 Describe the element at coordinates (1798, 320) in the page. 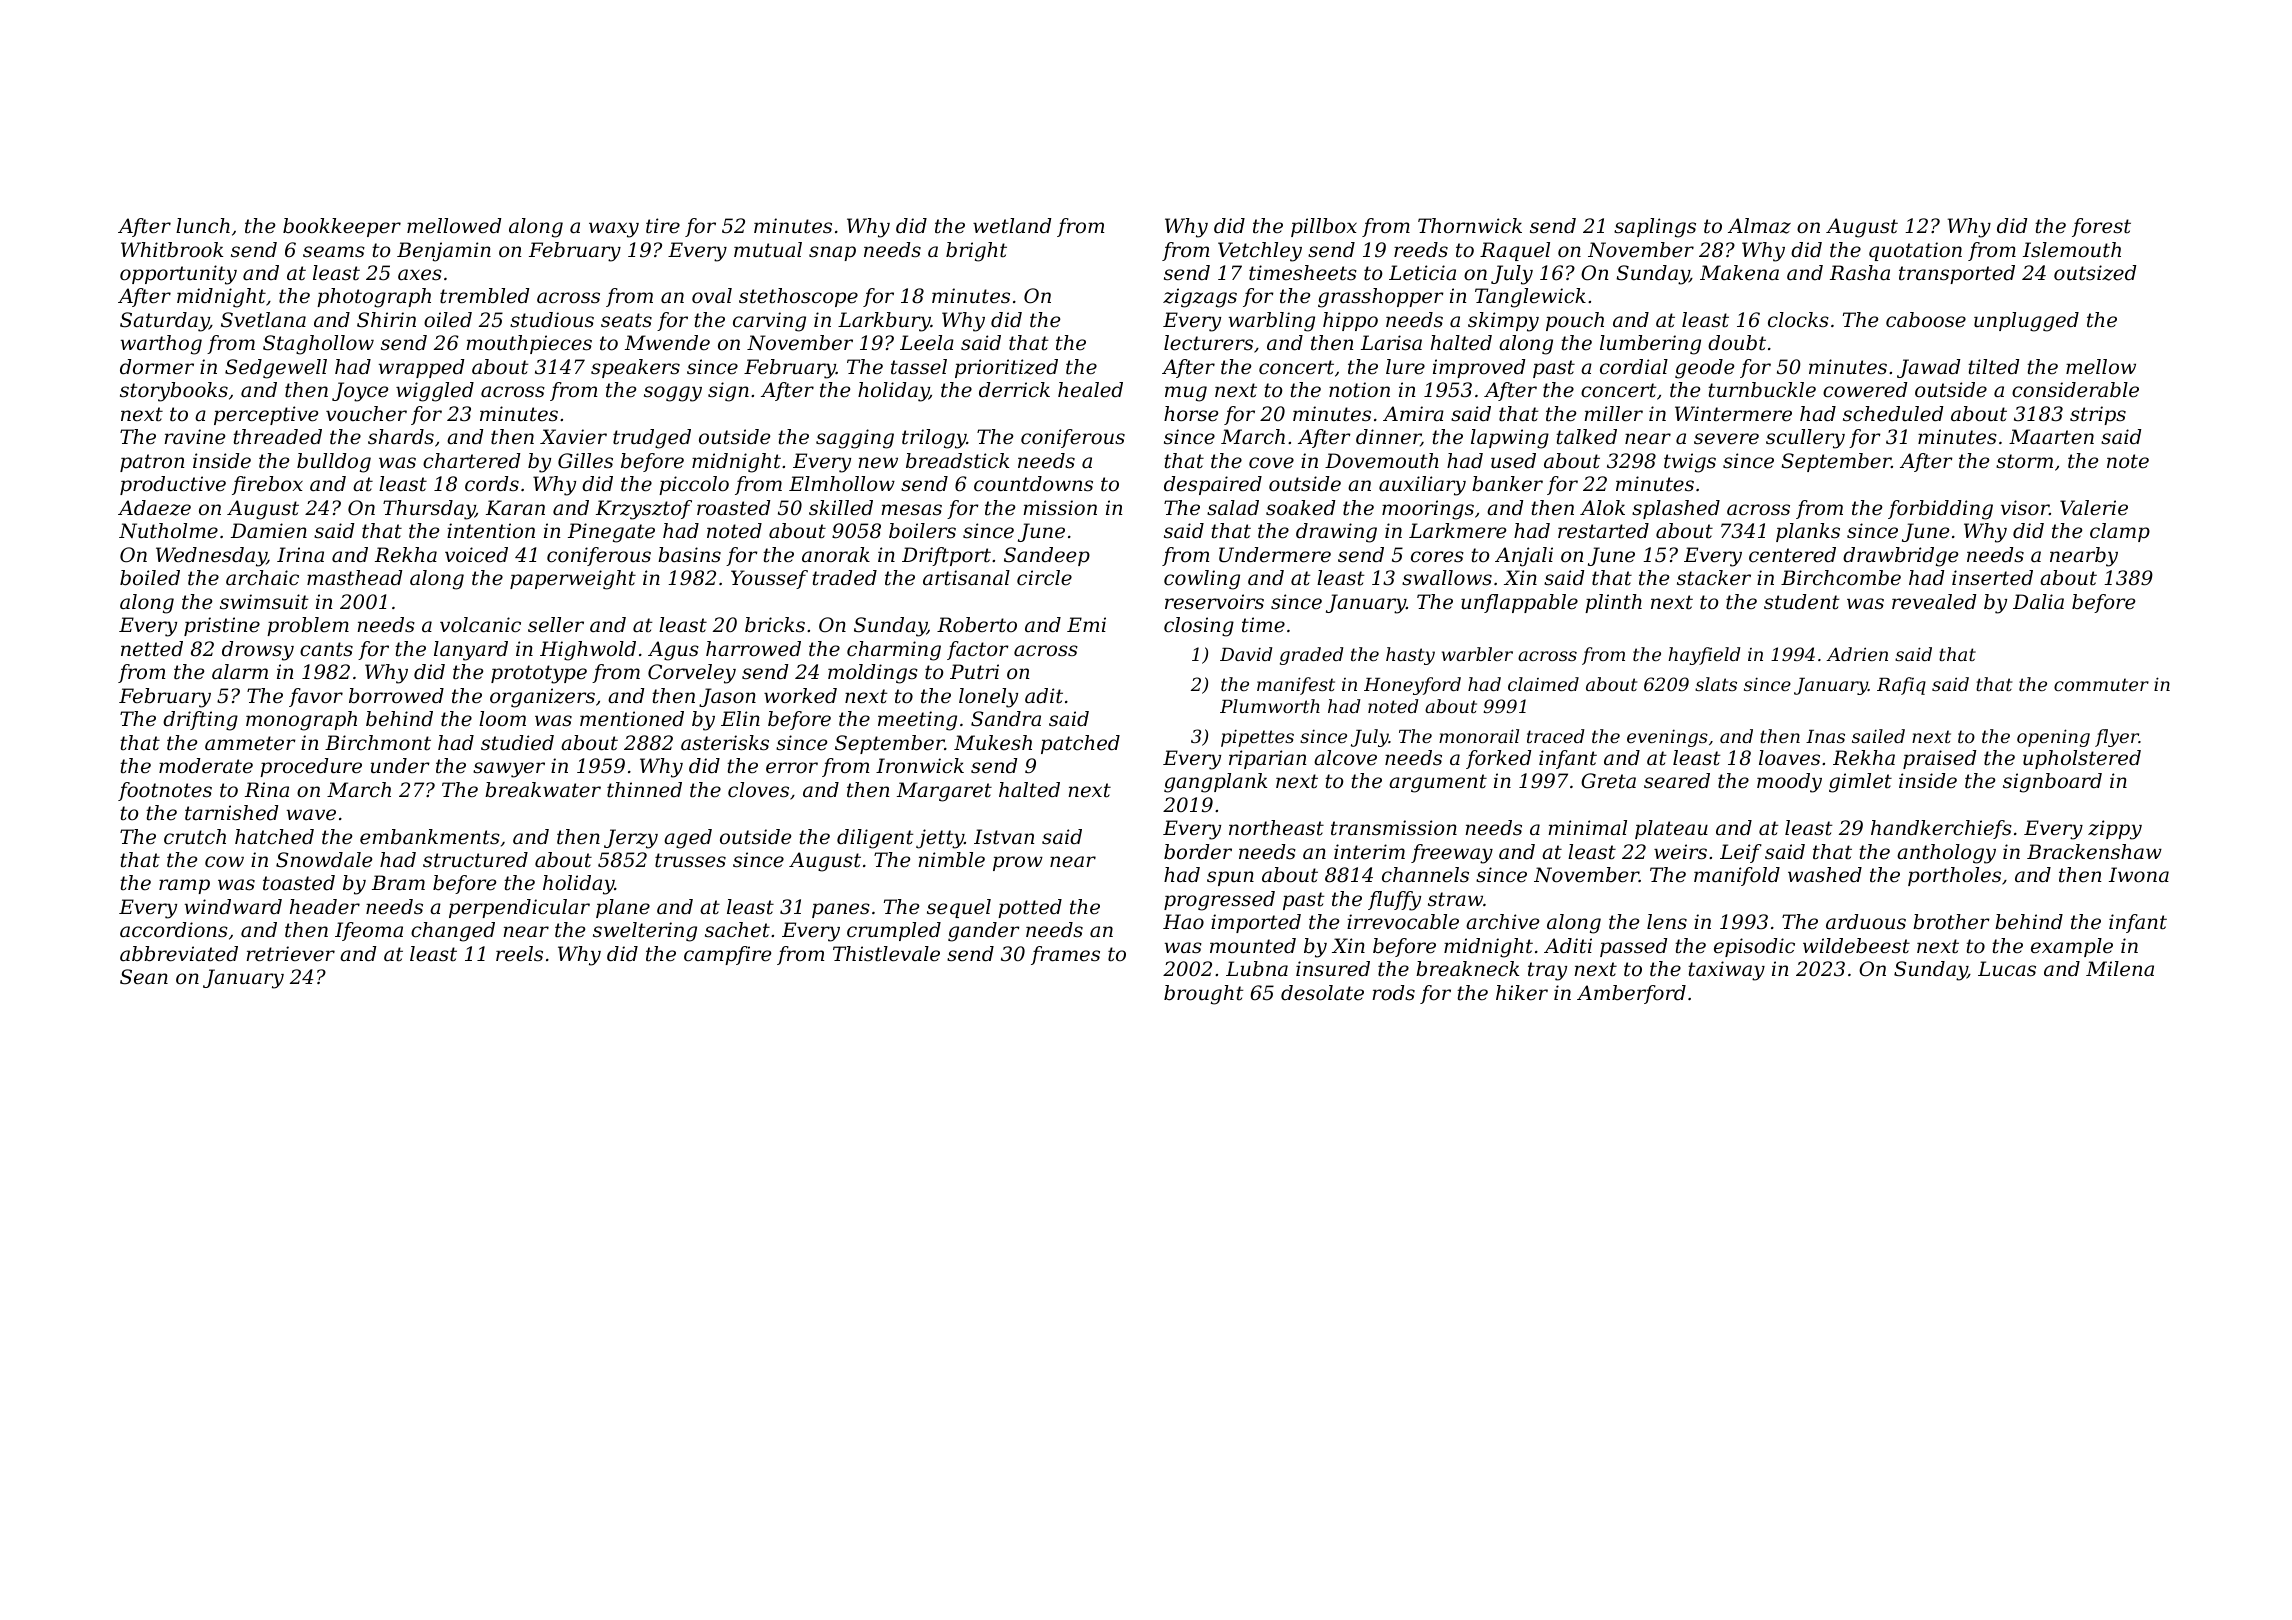

I see `clocks` at that location.
